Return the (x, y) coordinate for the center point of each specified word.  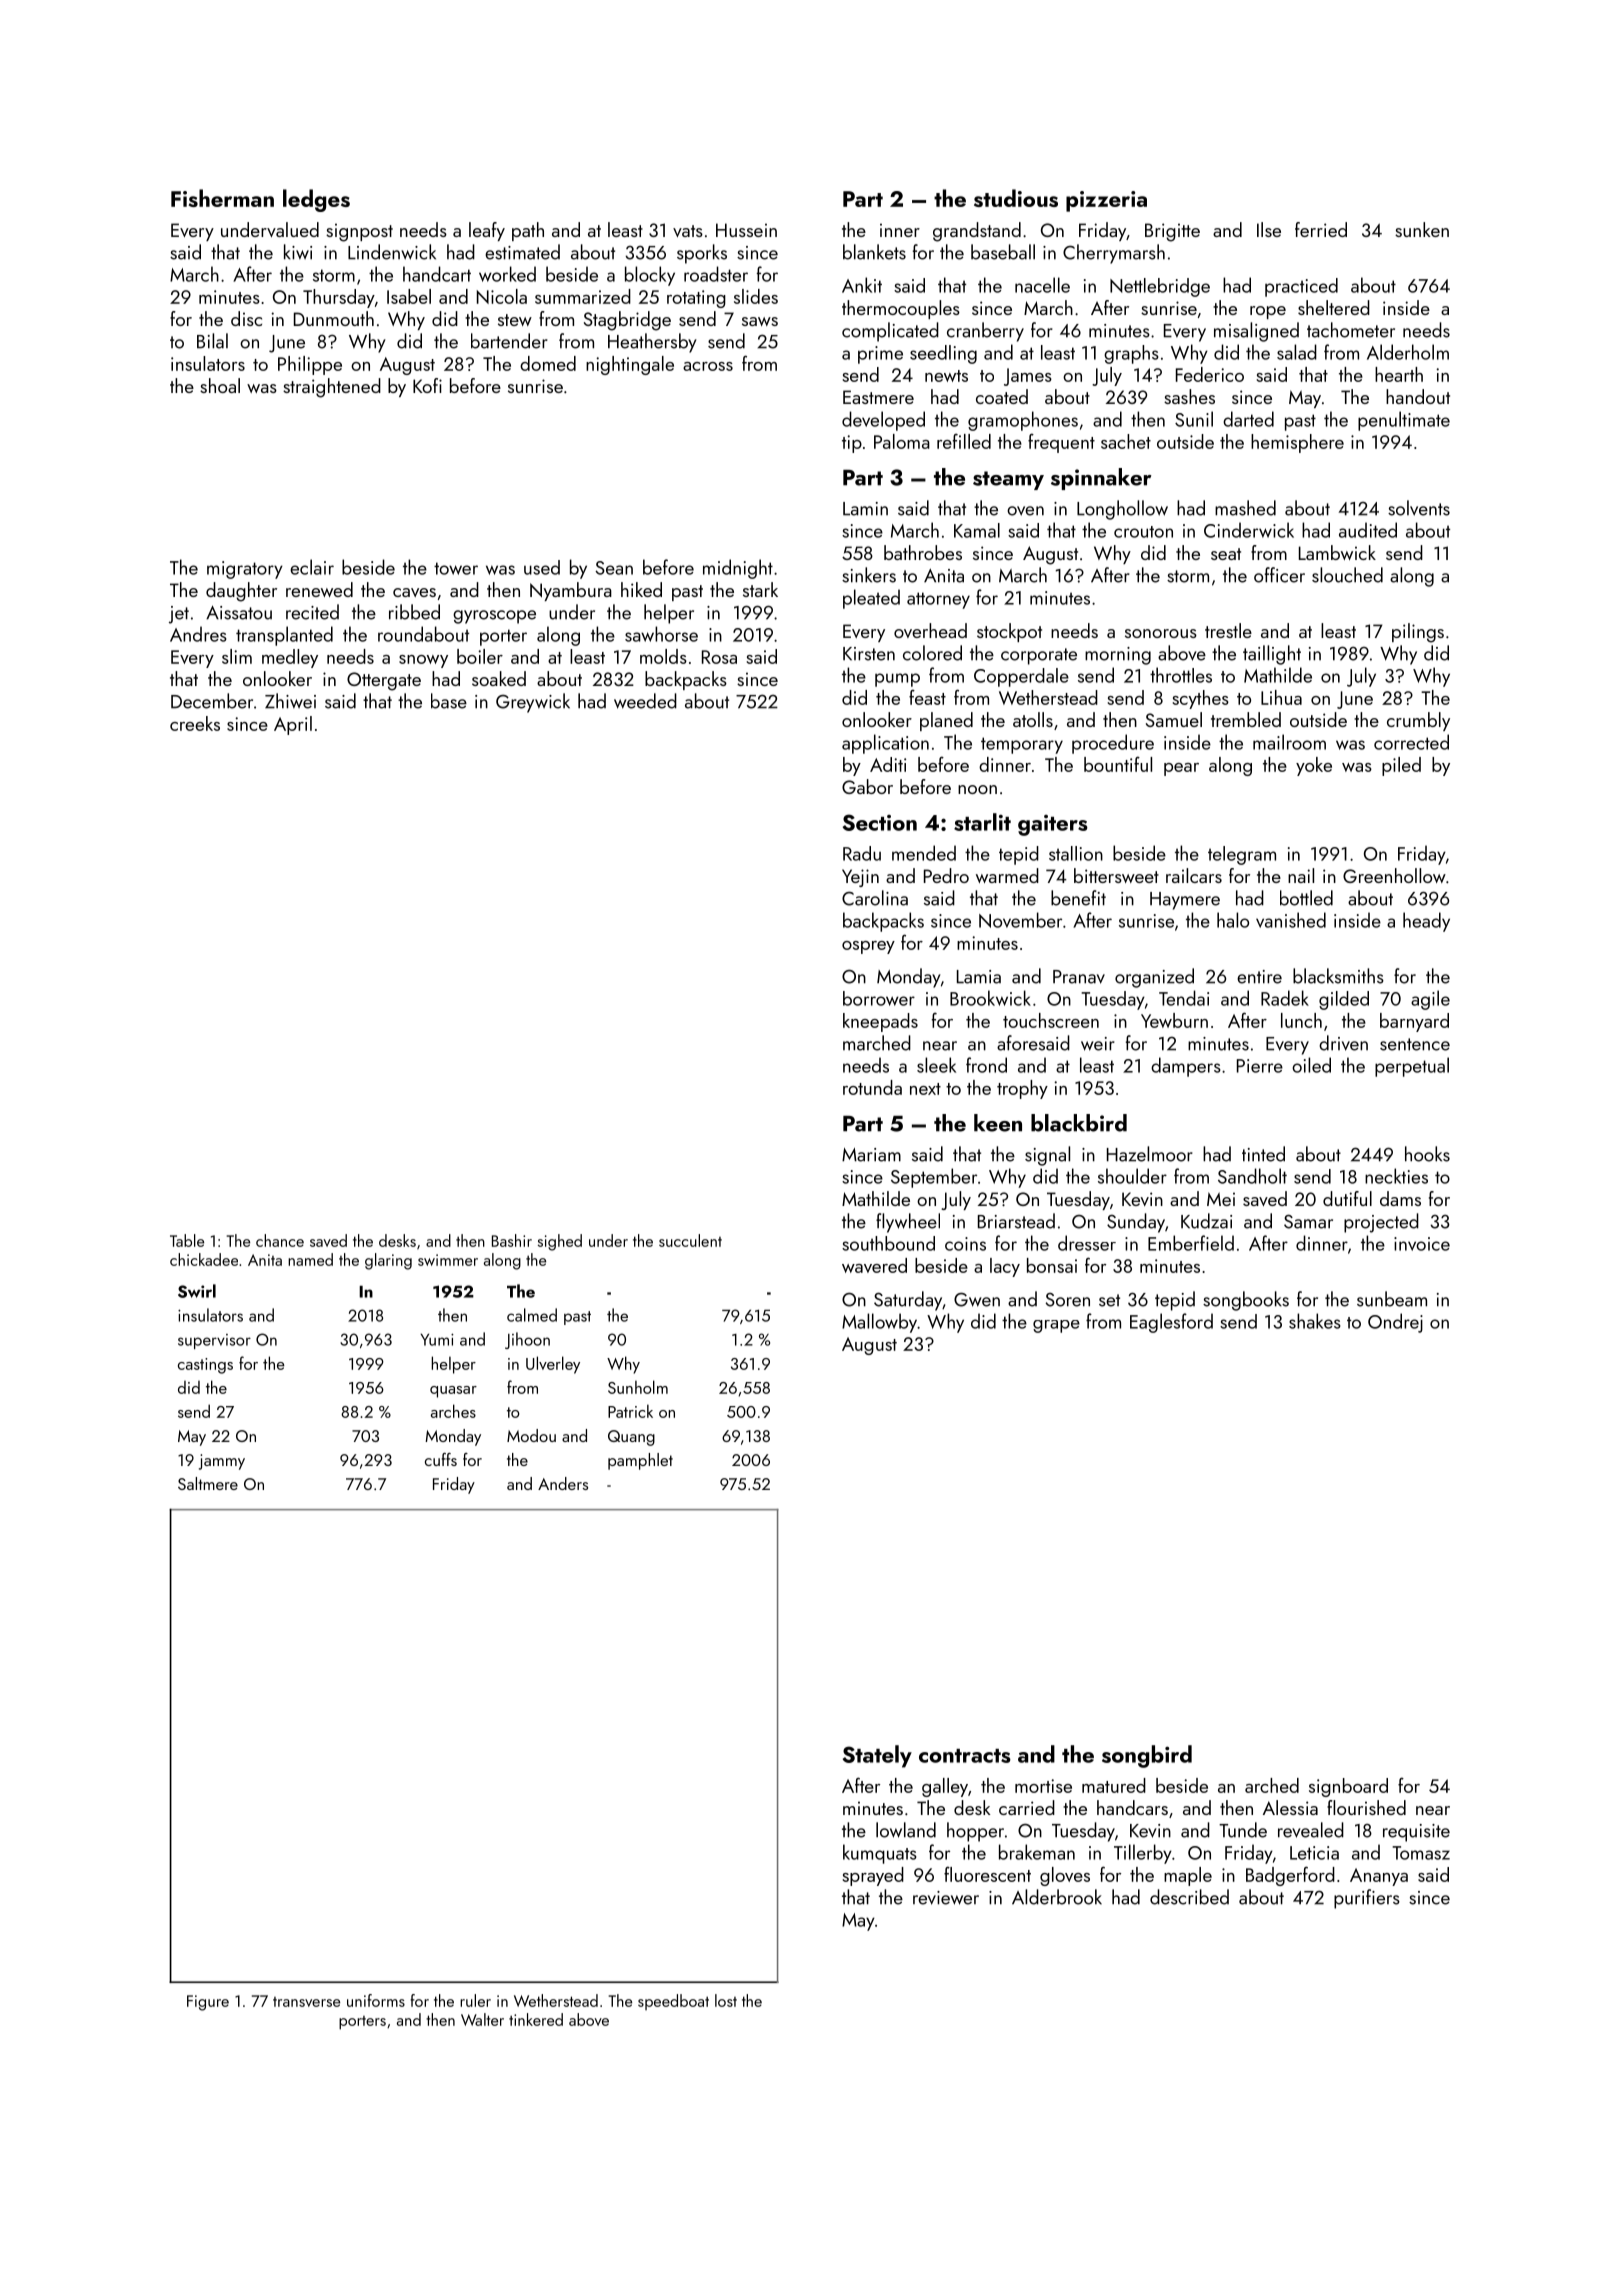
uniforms (376, 2000)
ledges (316, 200)
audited (1368, 530)
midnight (738, 569)
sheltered (1334, 307)
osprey (868, 947)
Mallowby (879, 1323)
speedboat (673, 2002)
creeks (195, 723)
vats (688, 231)
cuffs (441, 1459)
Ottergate (384, 681)
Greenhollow (1394, 875)
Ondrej (1395, 1323)
